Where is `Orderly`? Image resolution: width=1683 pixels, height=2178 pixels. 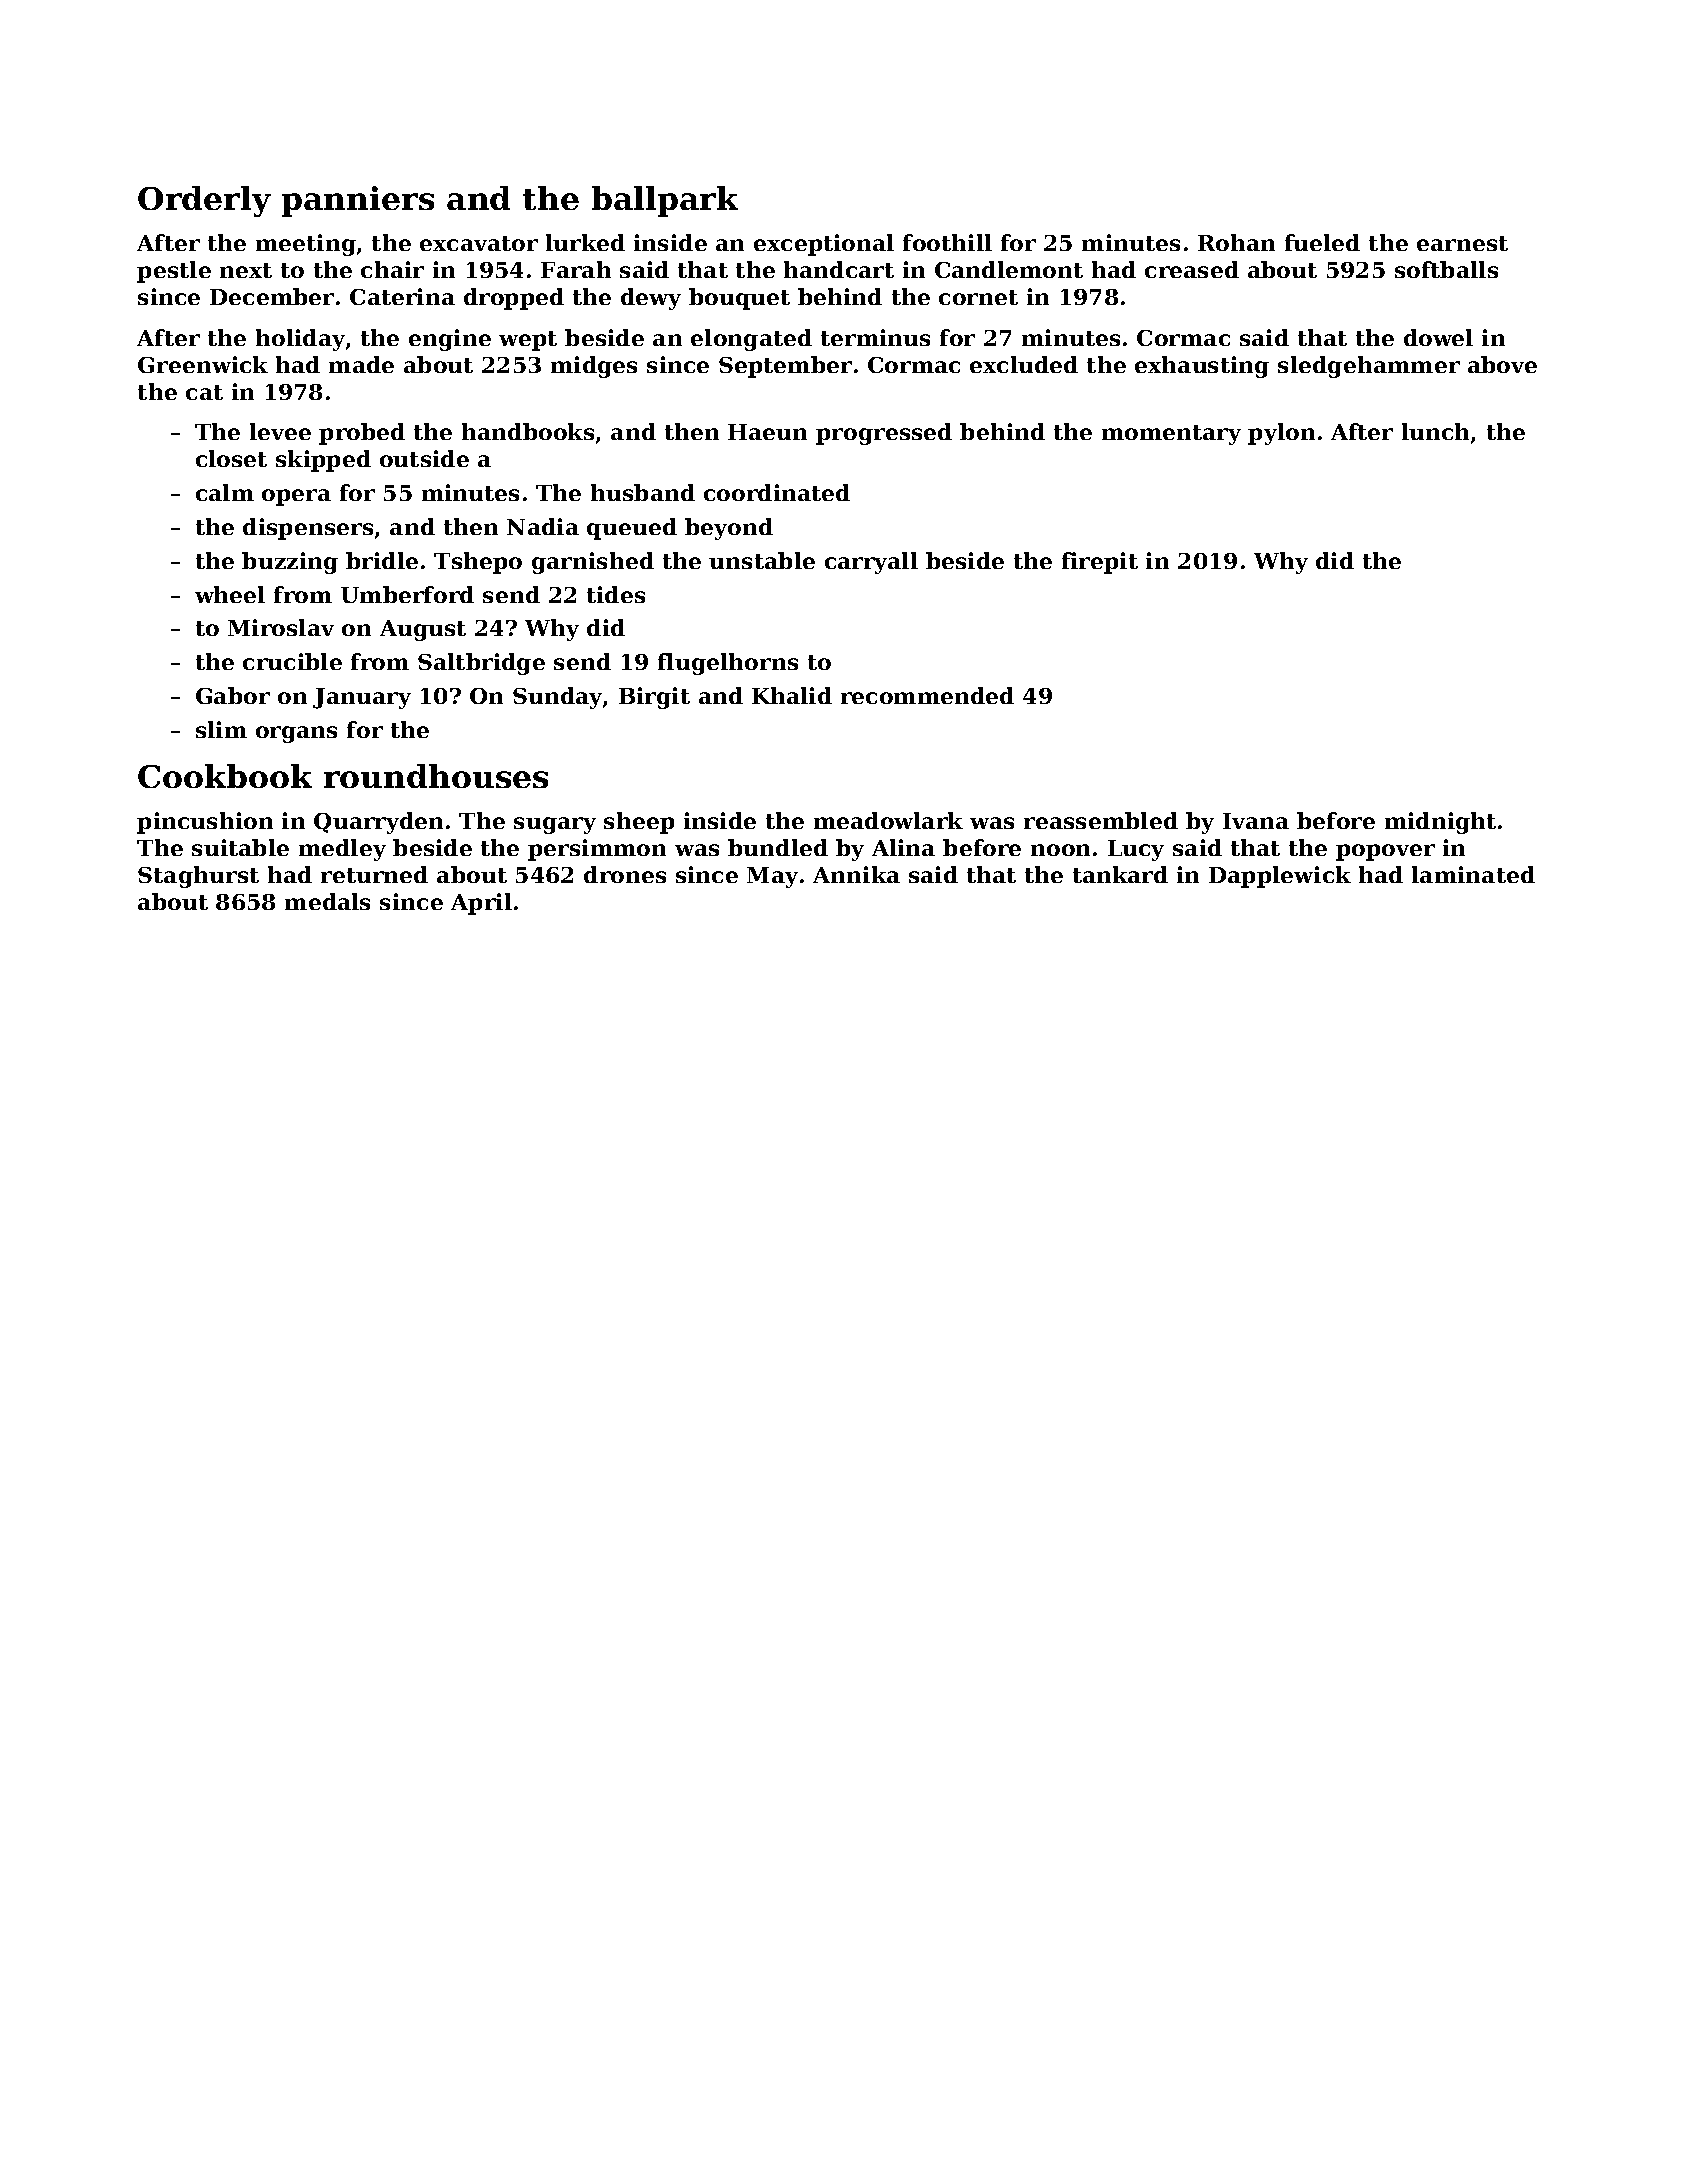
Orderly is located at coordinates (204, 201).
